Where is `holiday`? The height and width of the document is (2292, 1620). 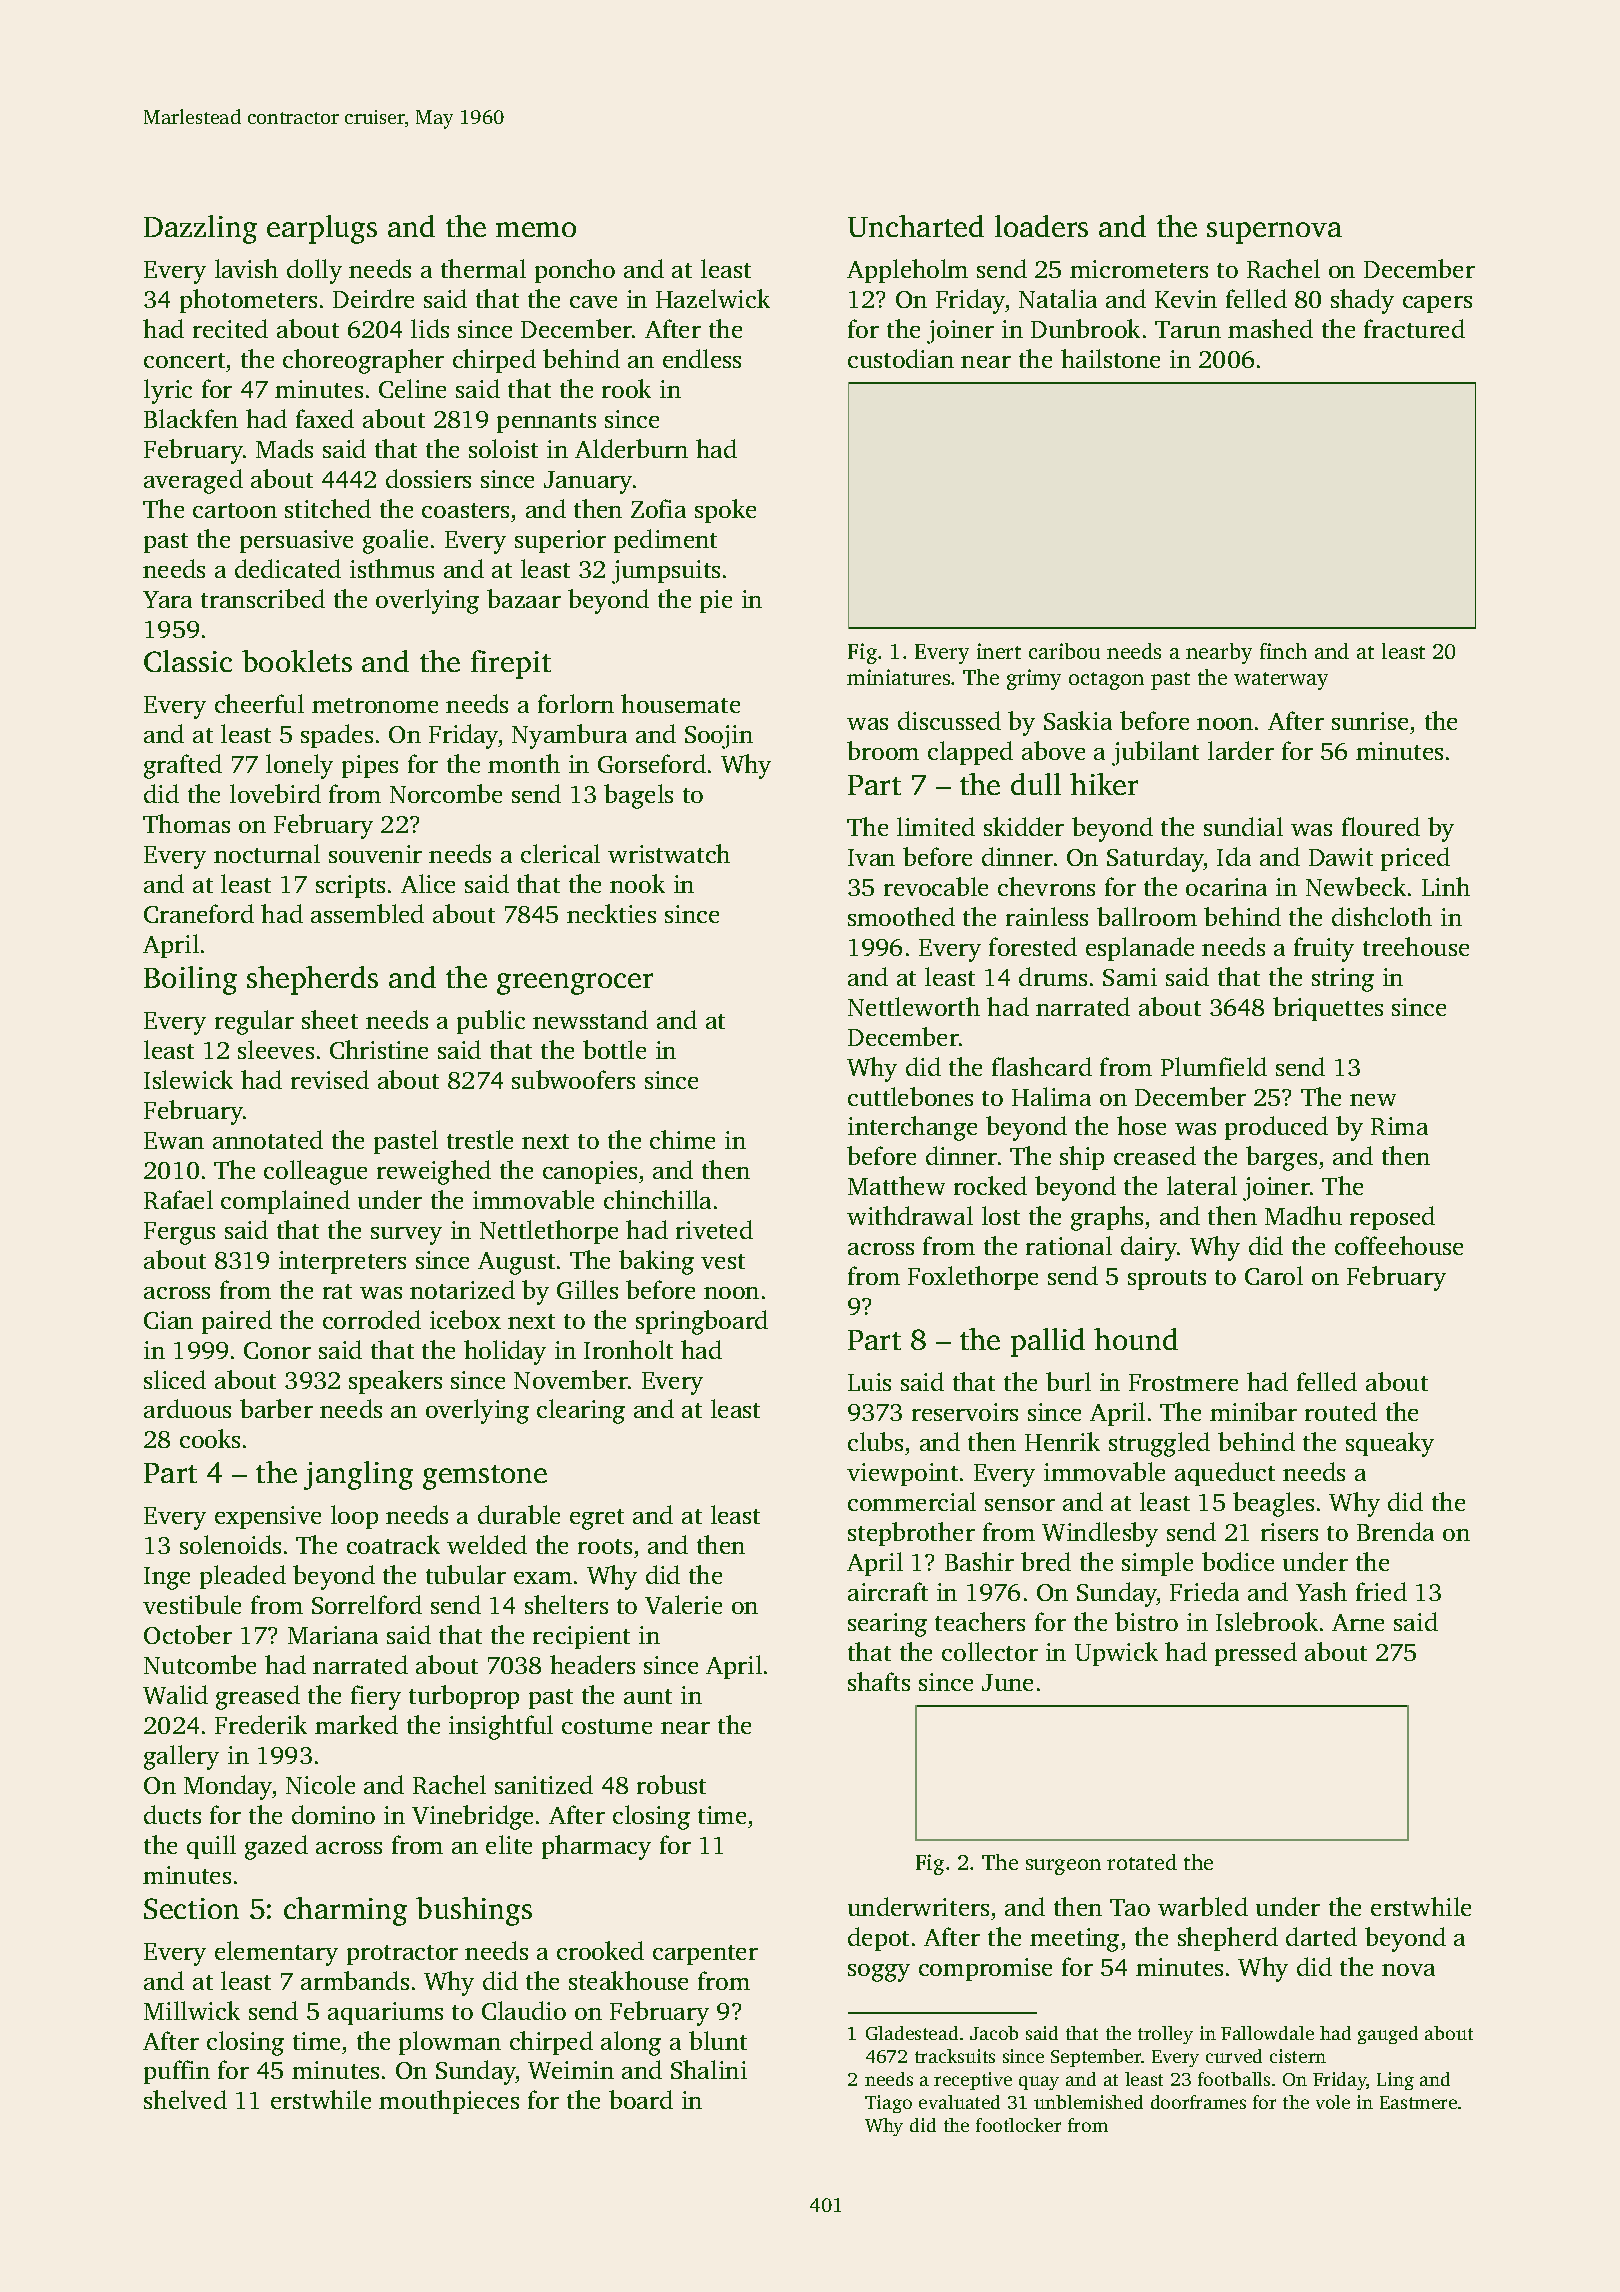 holiday is located at coordinates (505, 1352).
